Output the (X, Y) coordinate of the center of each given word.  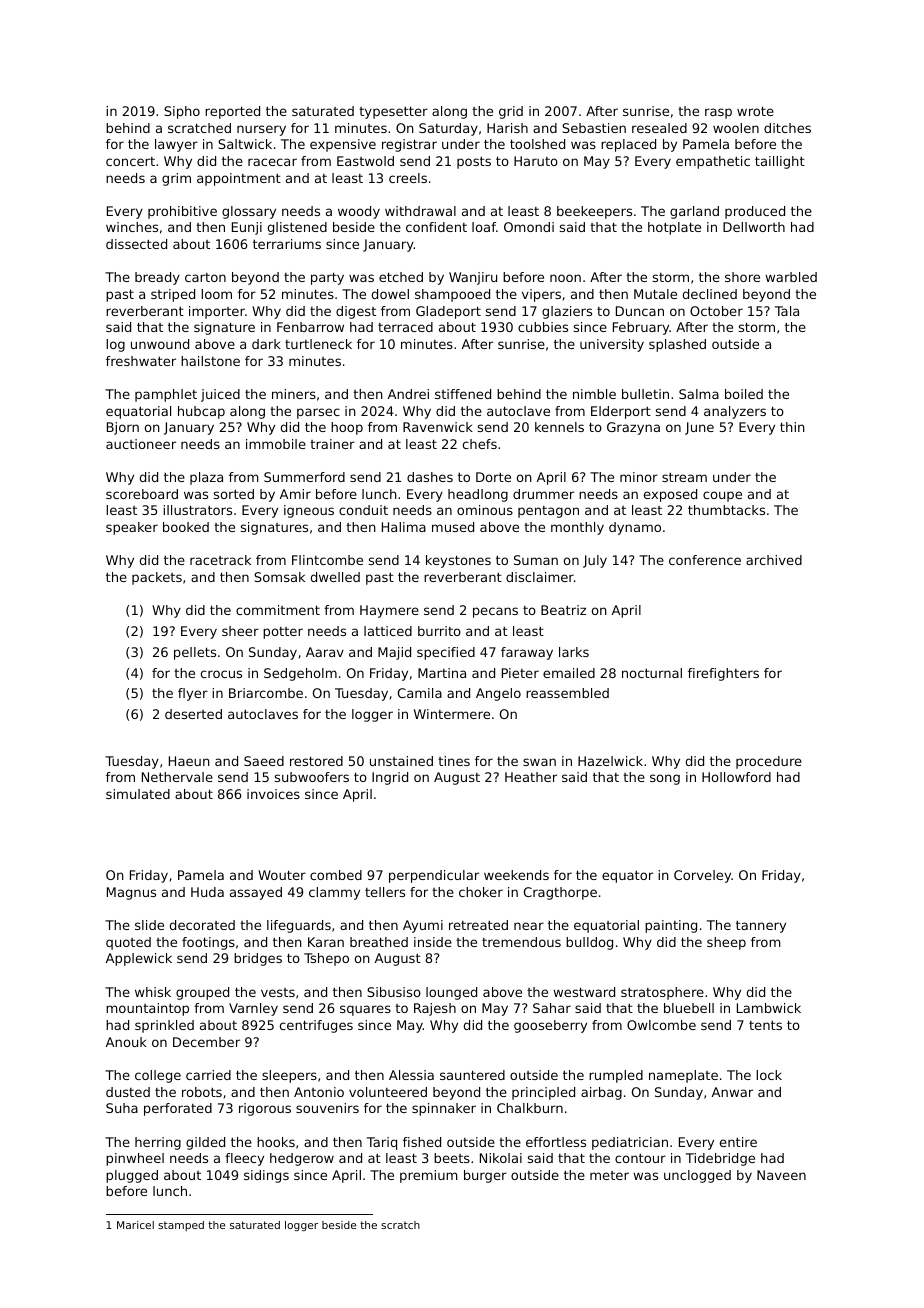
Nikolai (501, 1158)
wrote (755, 111)
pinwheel (135, 1159)
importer (217, 312)
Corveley (702, 876)
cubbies (543, 327)
